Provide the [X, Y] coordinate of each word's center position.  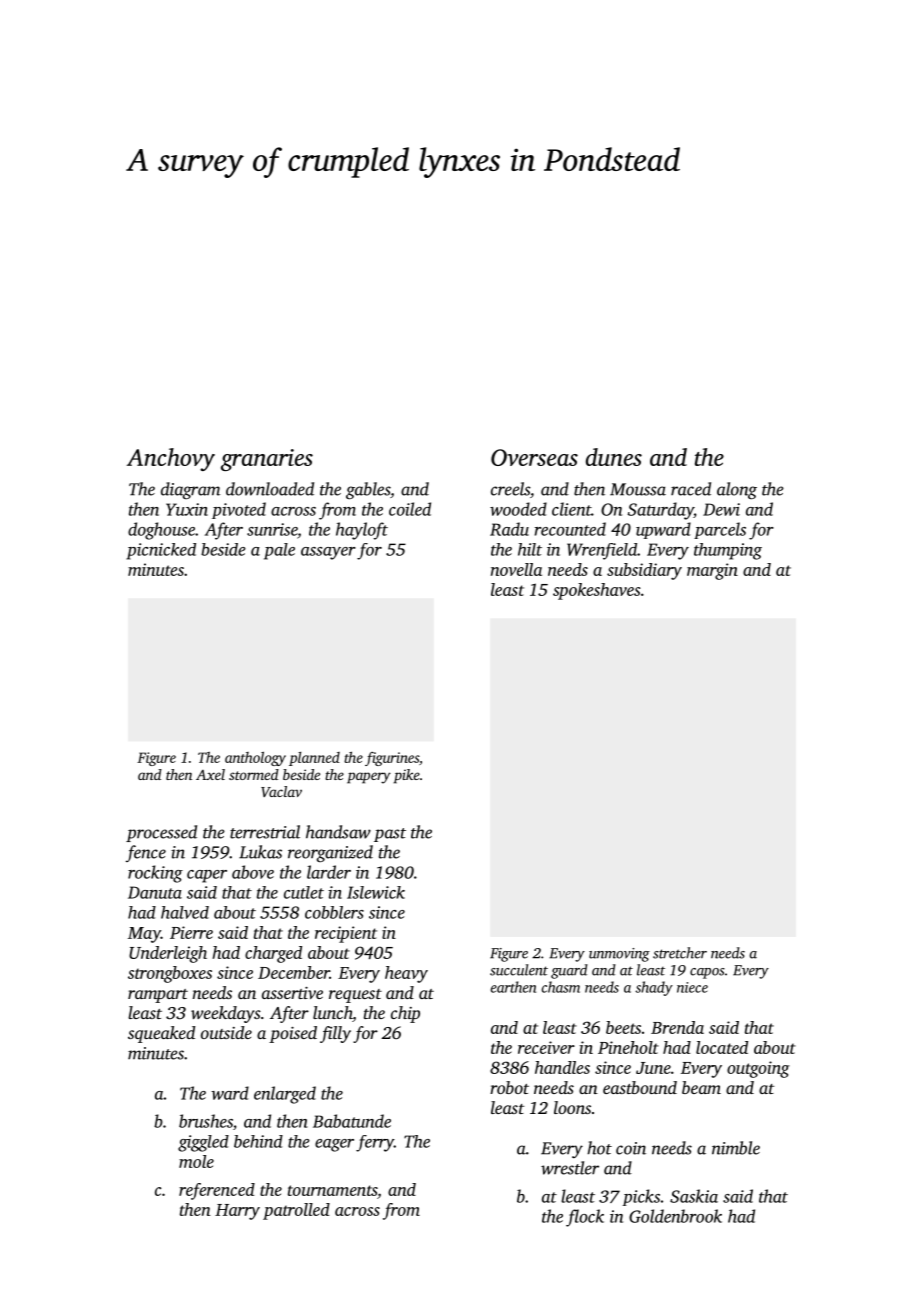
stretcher [680, 953]
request [355, 996]
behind [258, 1141]
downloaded [270, 489]
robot [509, 1087]
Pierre [191, 932]
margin [712, 571]
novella [516, 569]
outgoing [758, 1069]
